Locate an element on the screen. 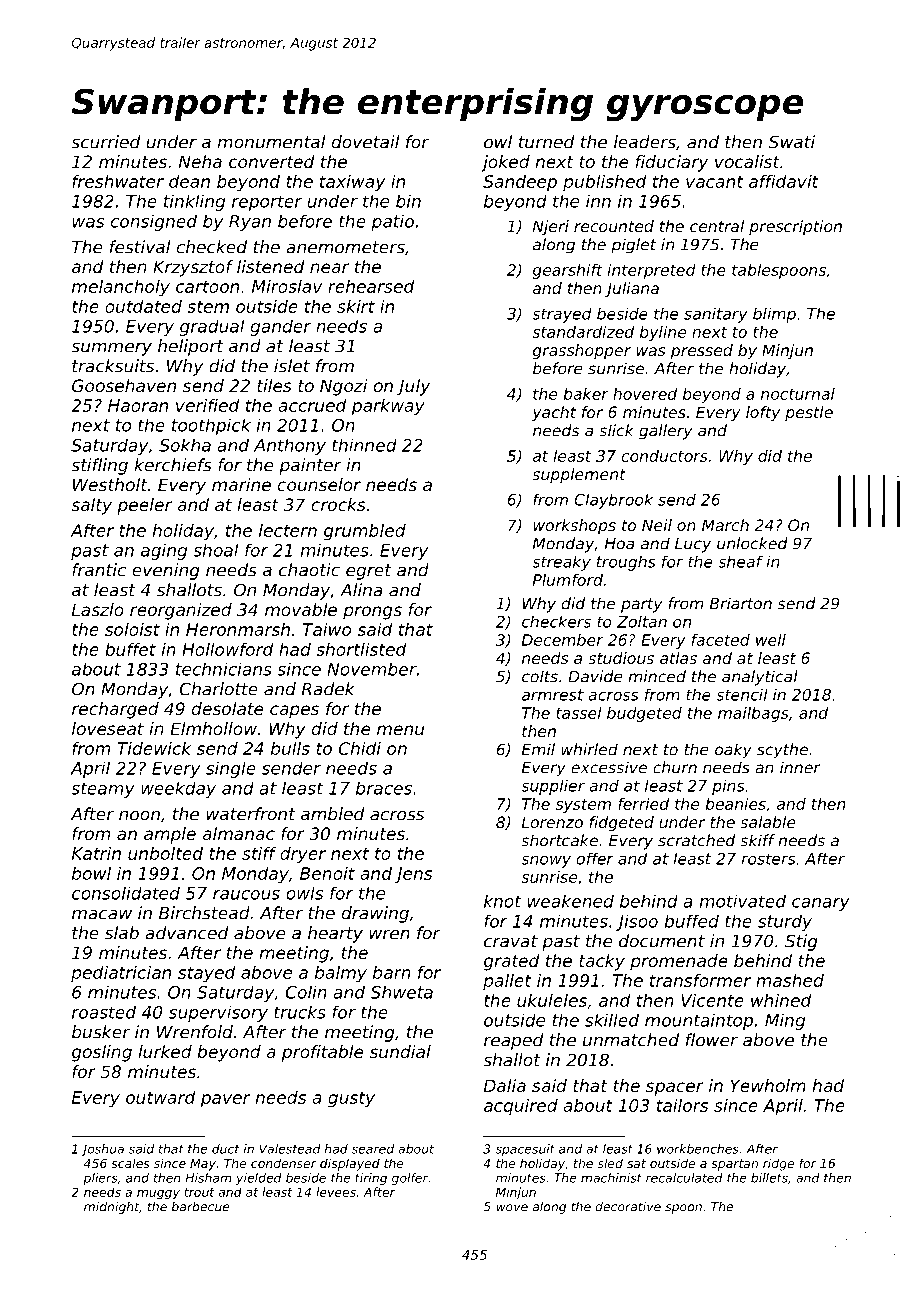  turned is located at coordinates (547, 142).
